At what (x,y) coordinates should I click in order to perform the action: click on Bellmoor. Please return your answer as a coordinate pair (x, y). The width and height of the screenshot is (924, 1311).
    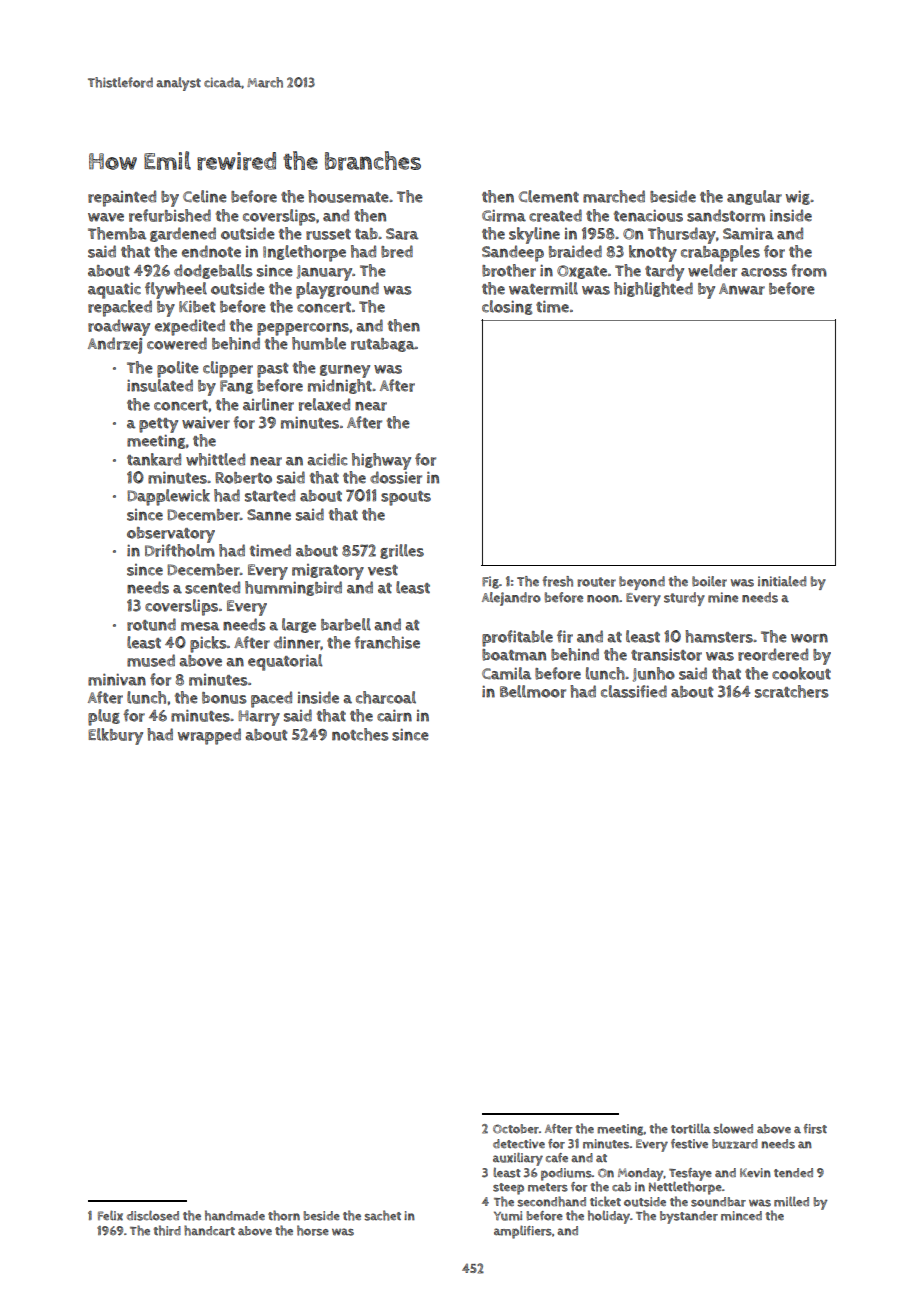
    Looking at the image, I should click on (533, 691).
